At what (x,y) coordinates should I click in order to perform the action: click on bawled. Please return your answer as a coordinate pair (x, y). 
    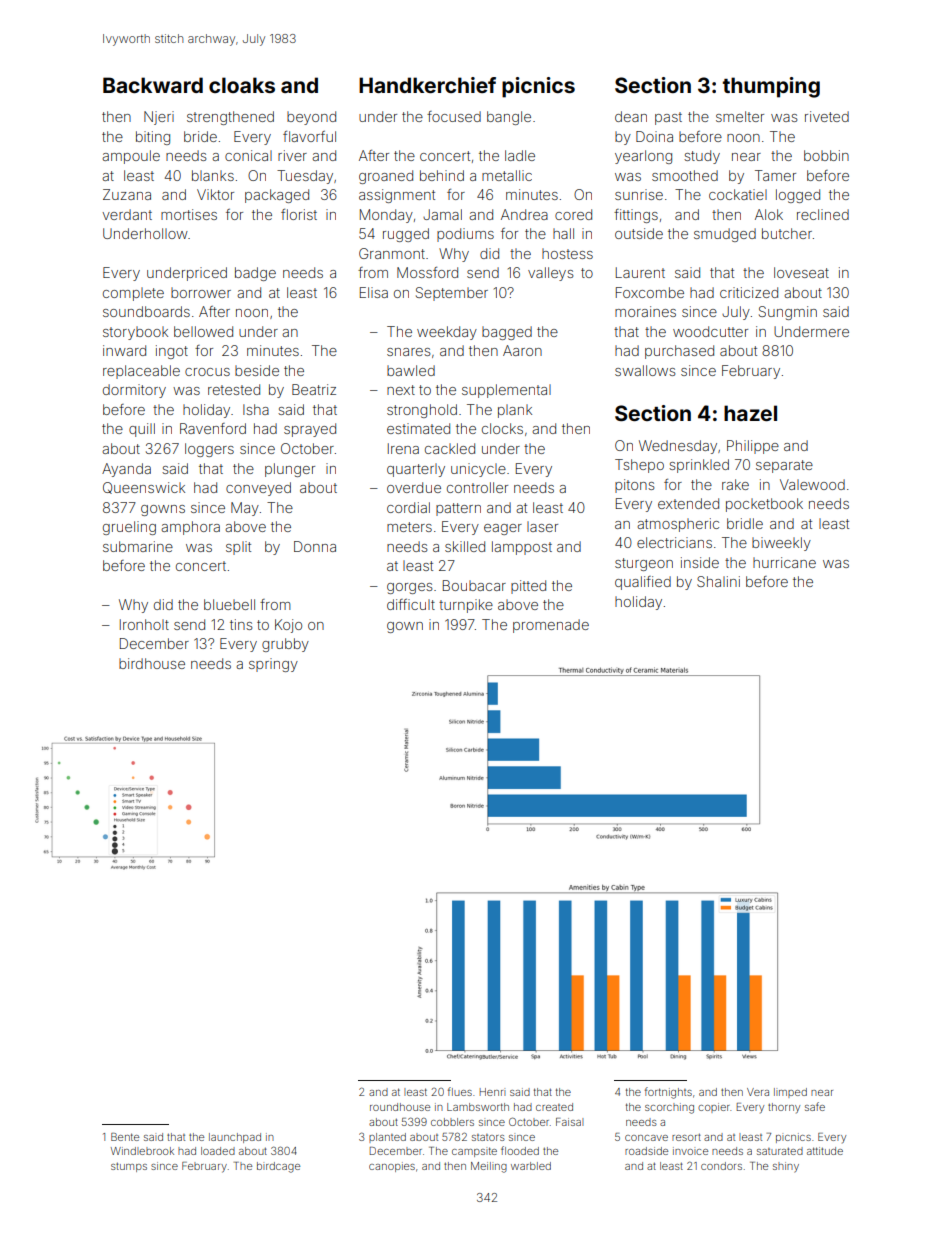
    Looking at the image, I should click on (411, 370).
